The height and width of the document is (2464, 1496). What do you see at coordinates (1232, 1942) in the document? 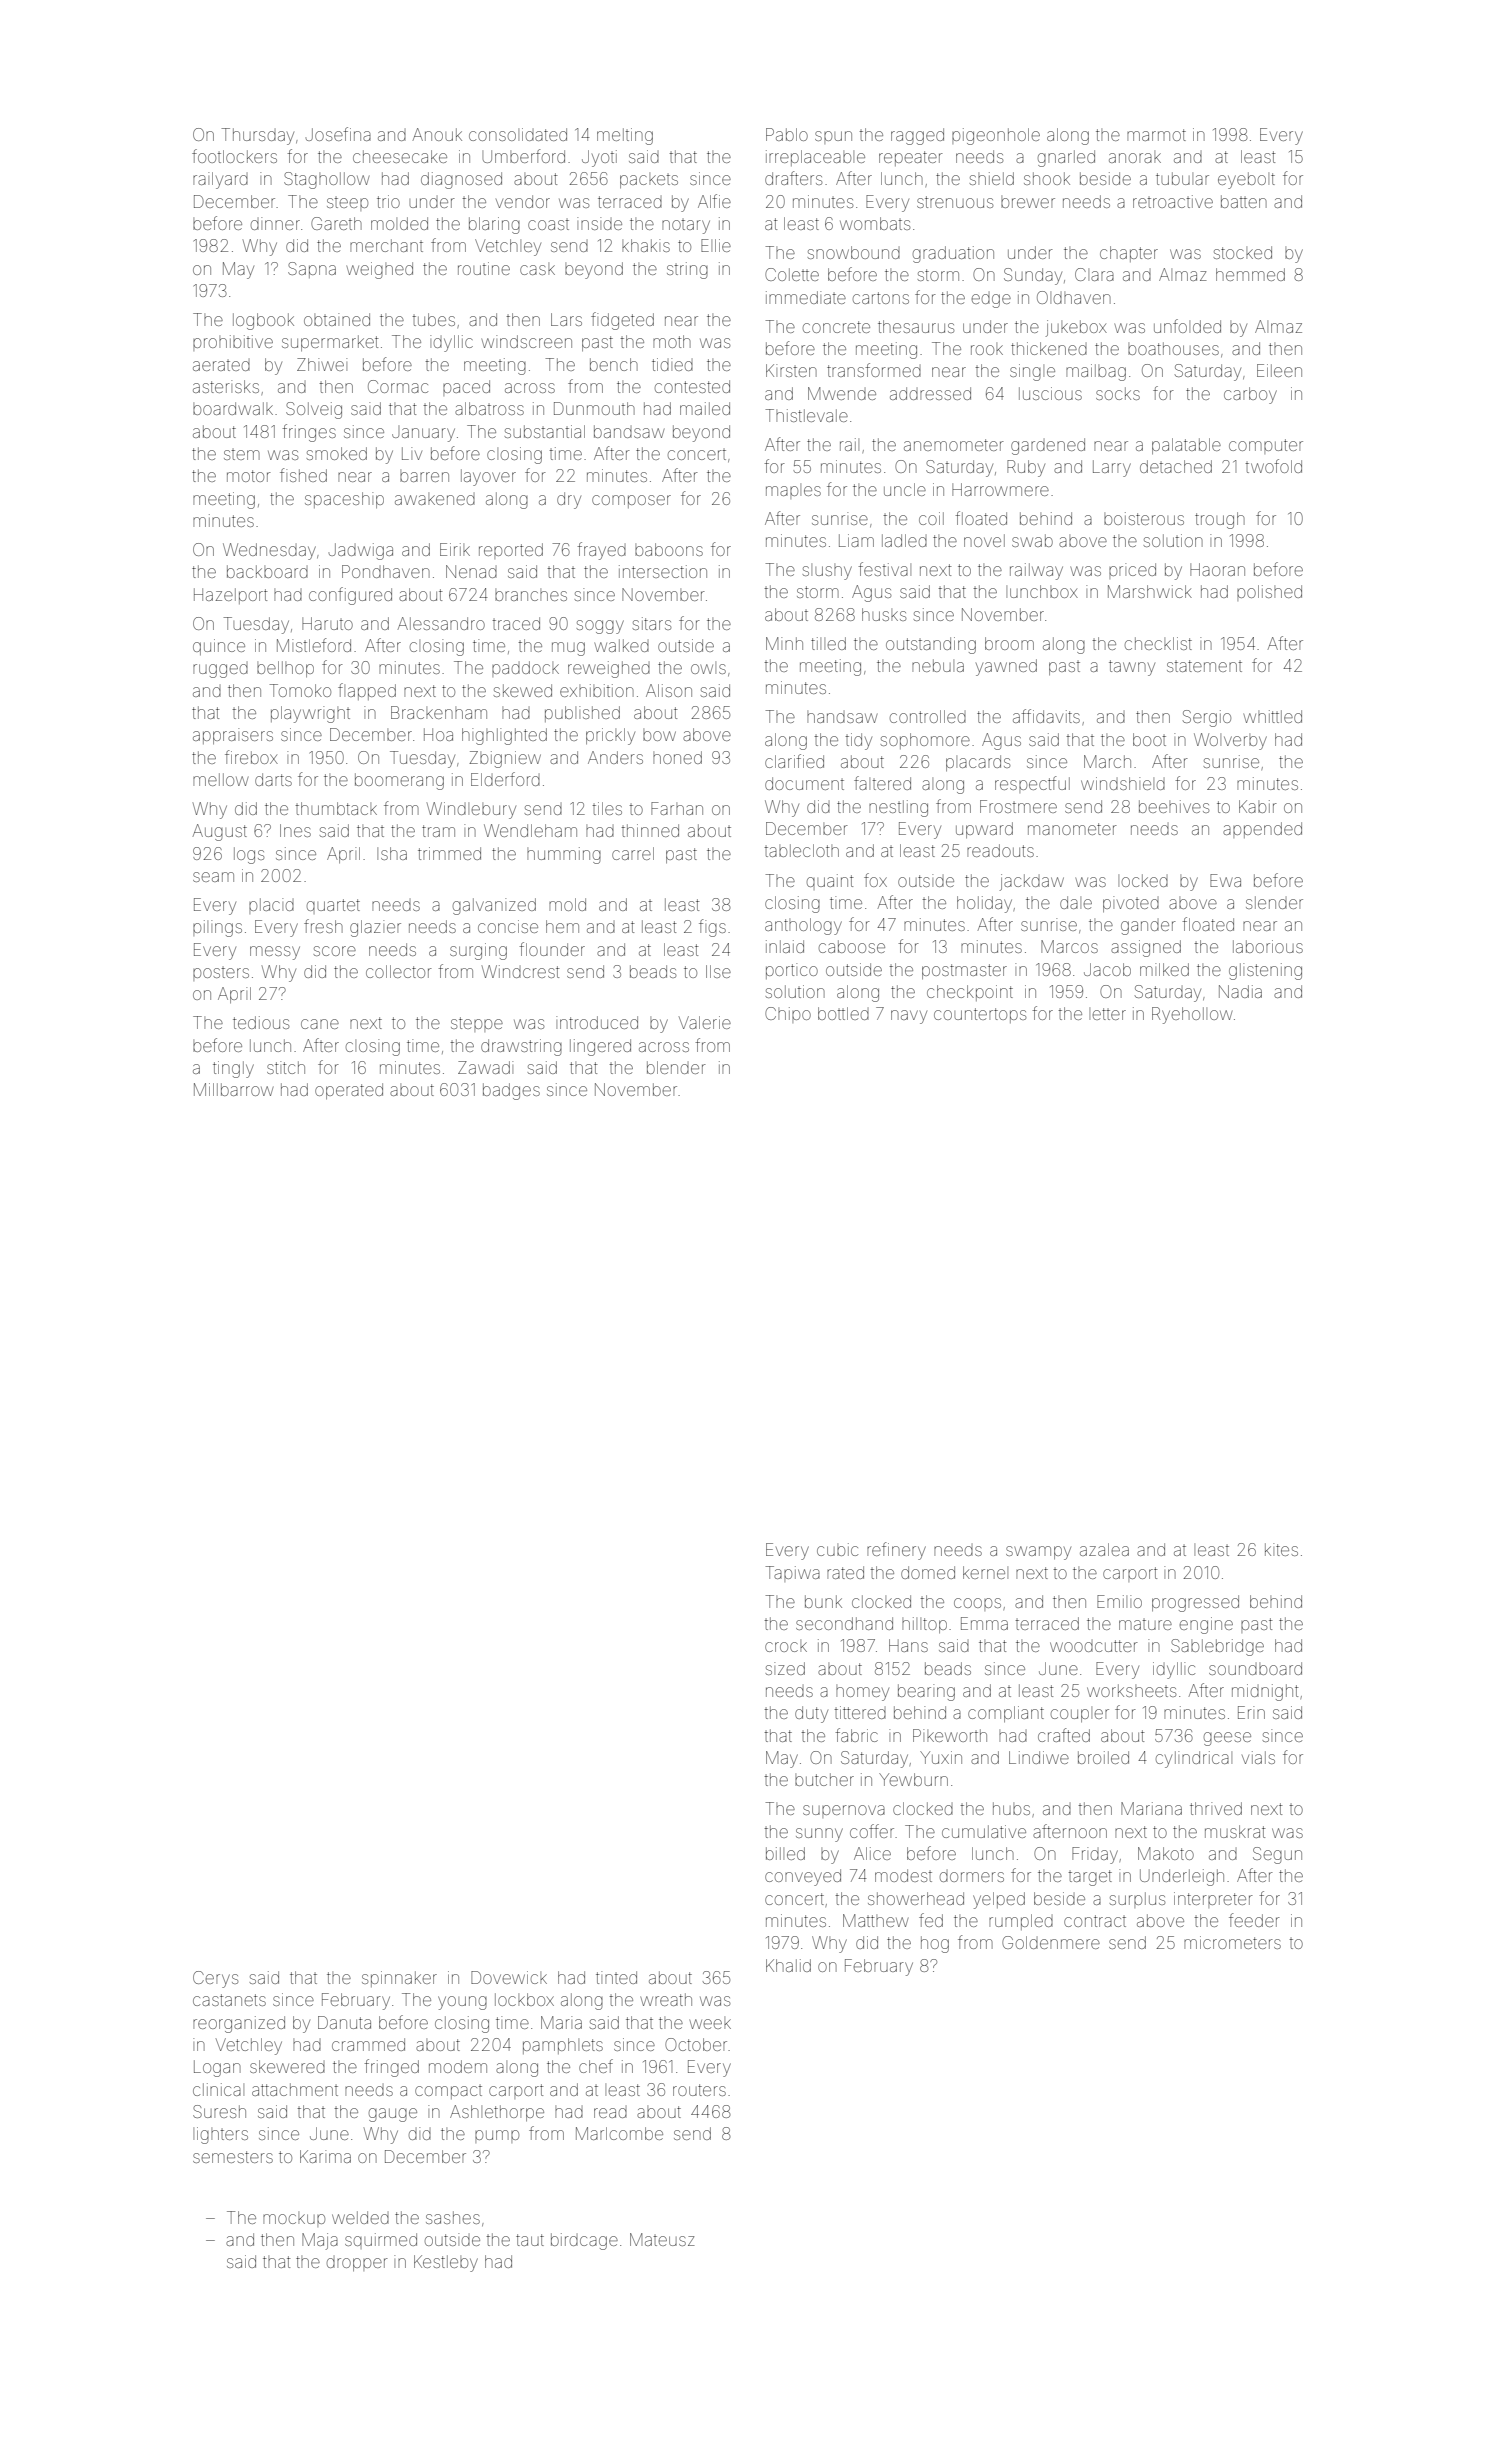
I see `micrometers` at bounding box center [1232, 1942].
